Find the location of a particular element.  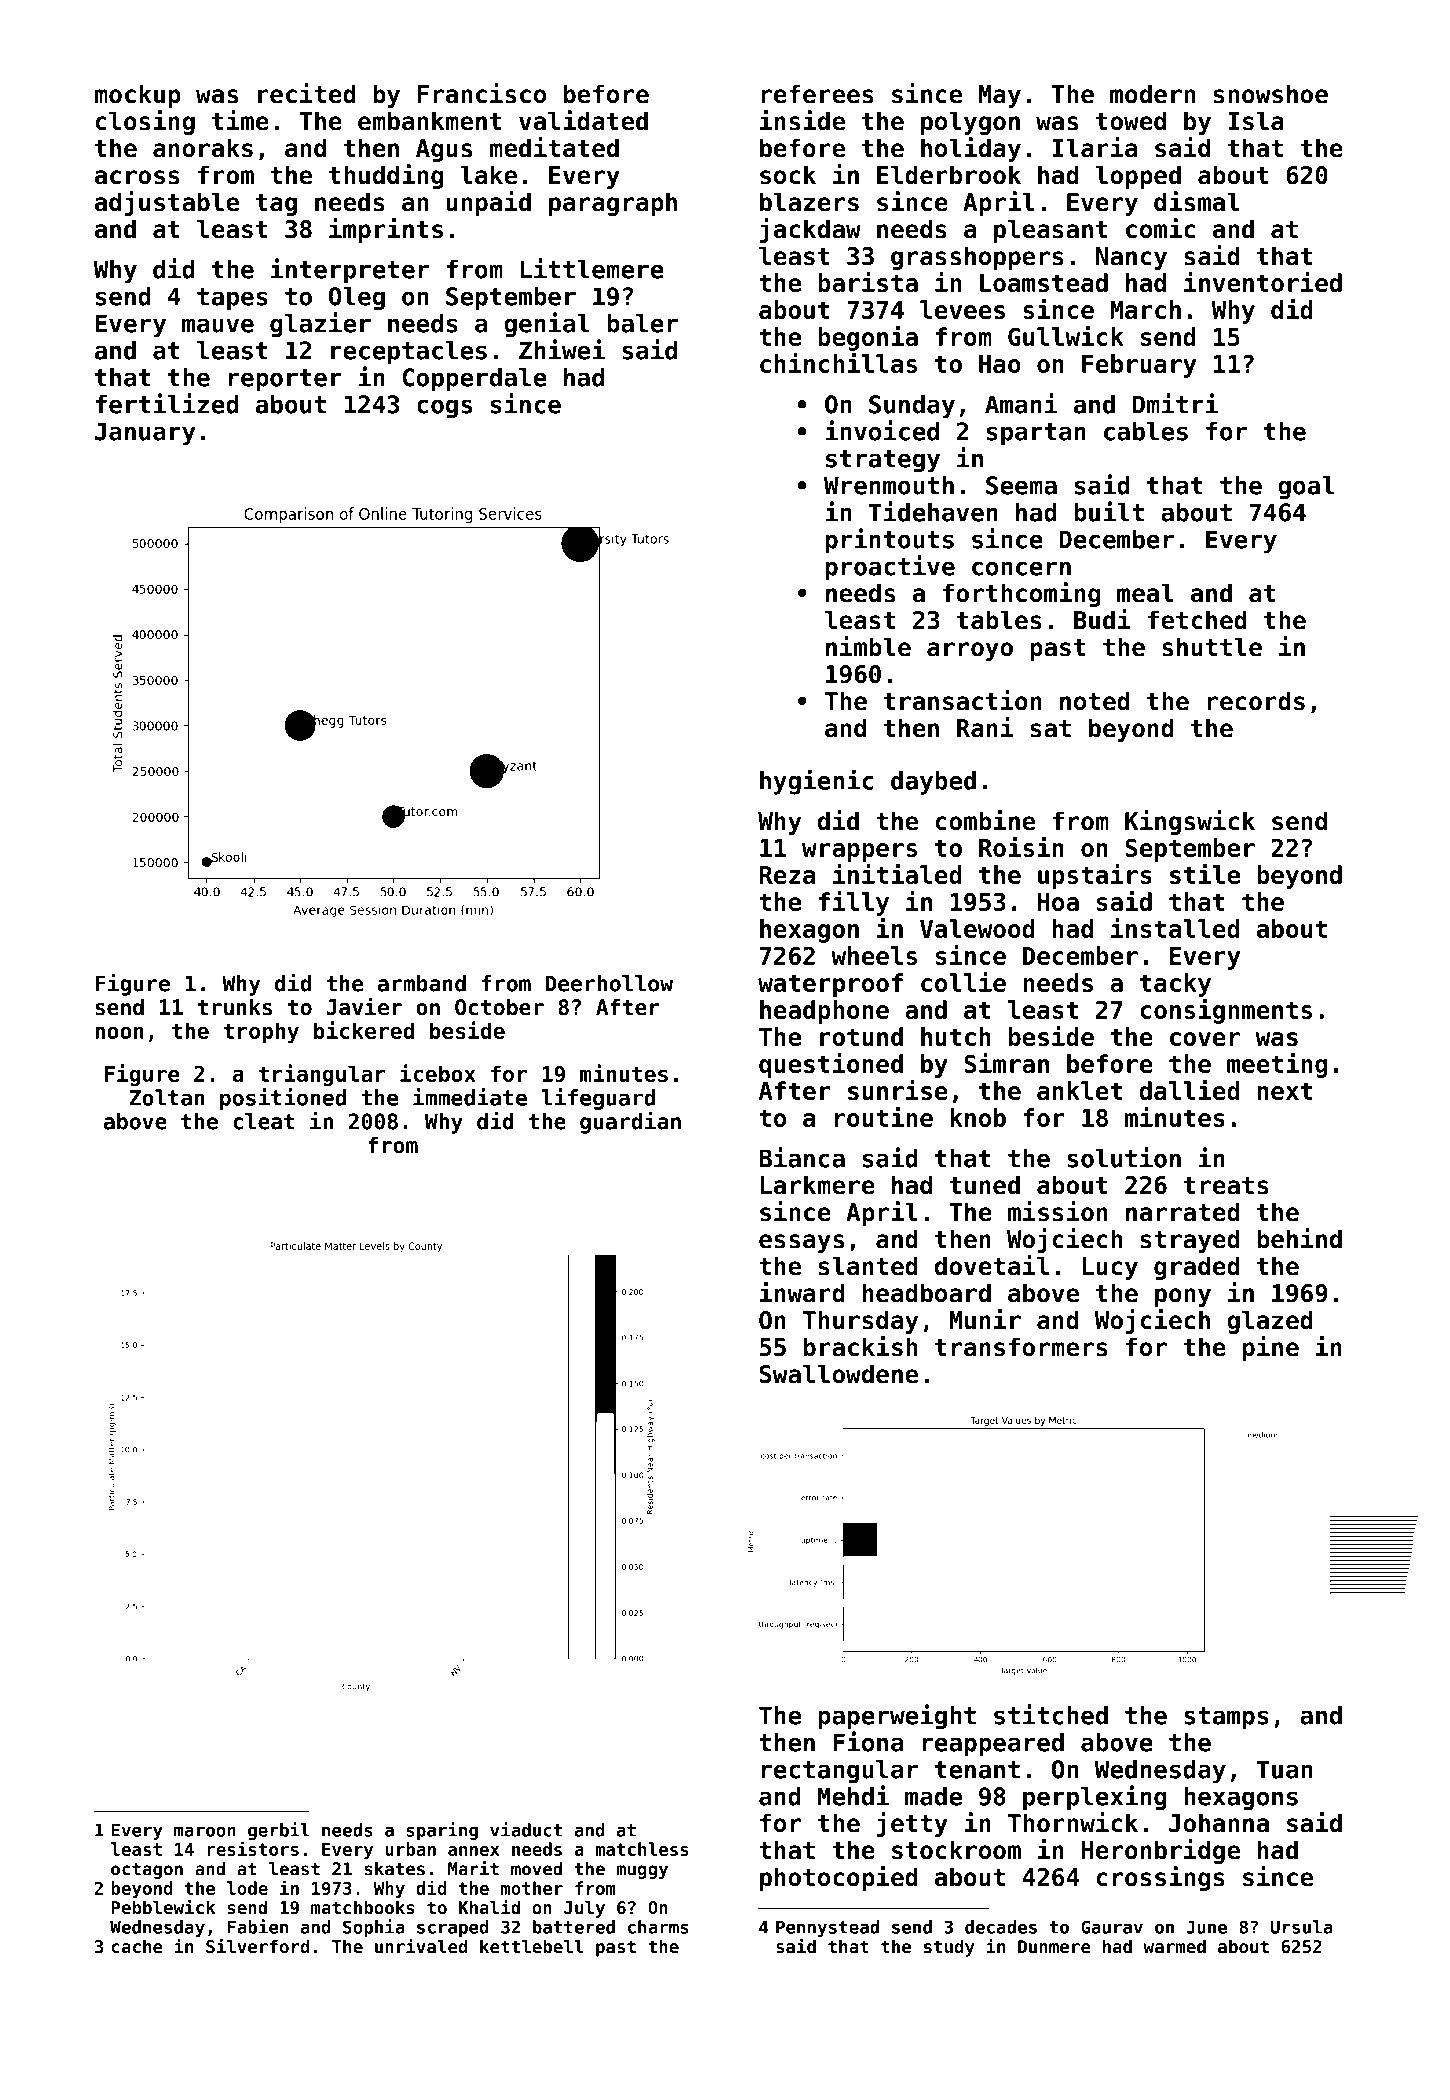

armband is located at coordinates (422, 983).
